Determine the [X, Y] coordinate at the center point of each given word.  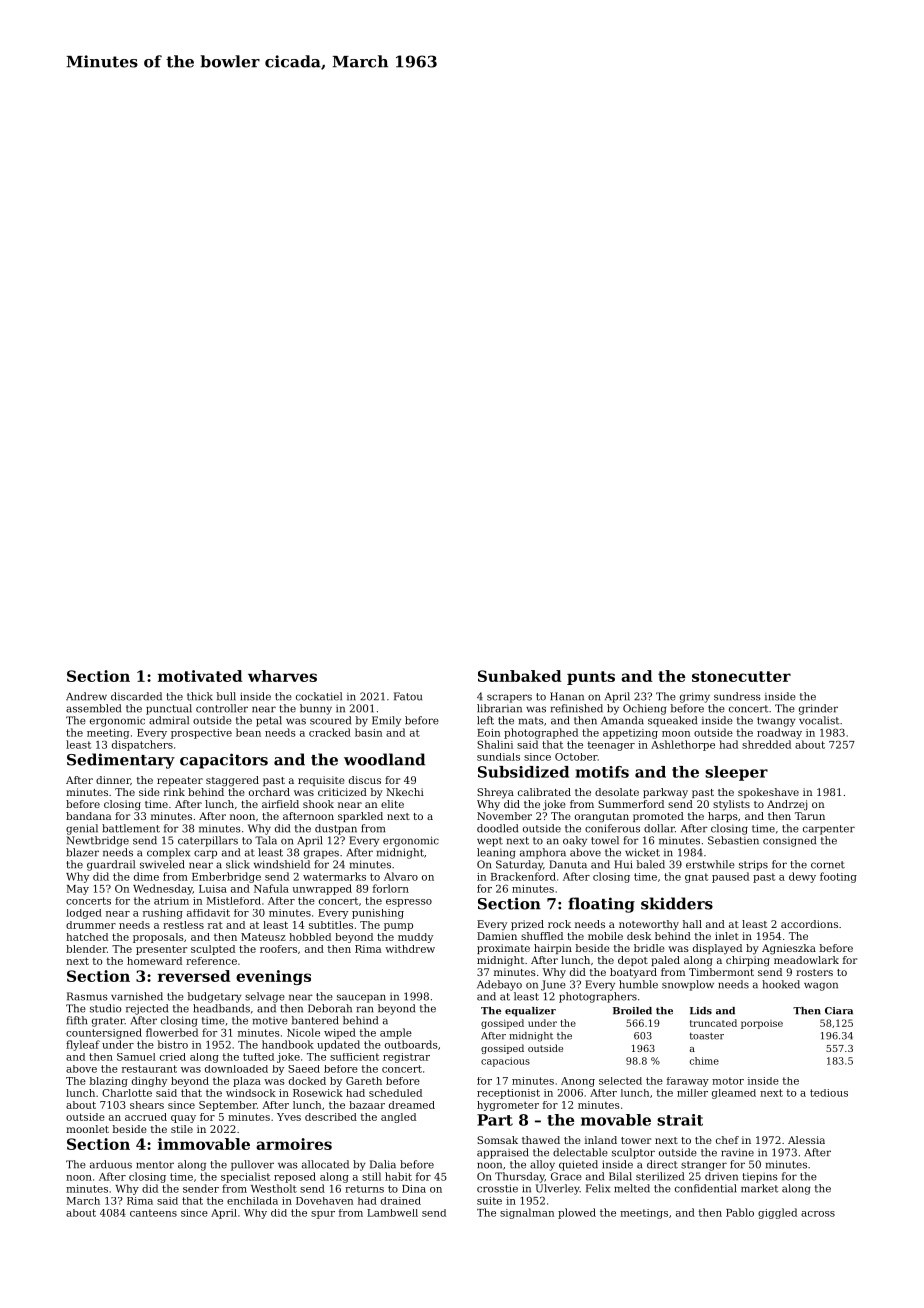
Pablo [740, 1212]
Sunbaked [520, 676]
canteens [153, 1213]
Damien [497, 936]
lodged [84, 914]
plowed [577, 1213]
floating [601, 905]
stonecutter [741, 676]
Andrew [86, 696]
